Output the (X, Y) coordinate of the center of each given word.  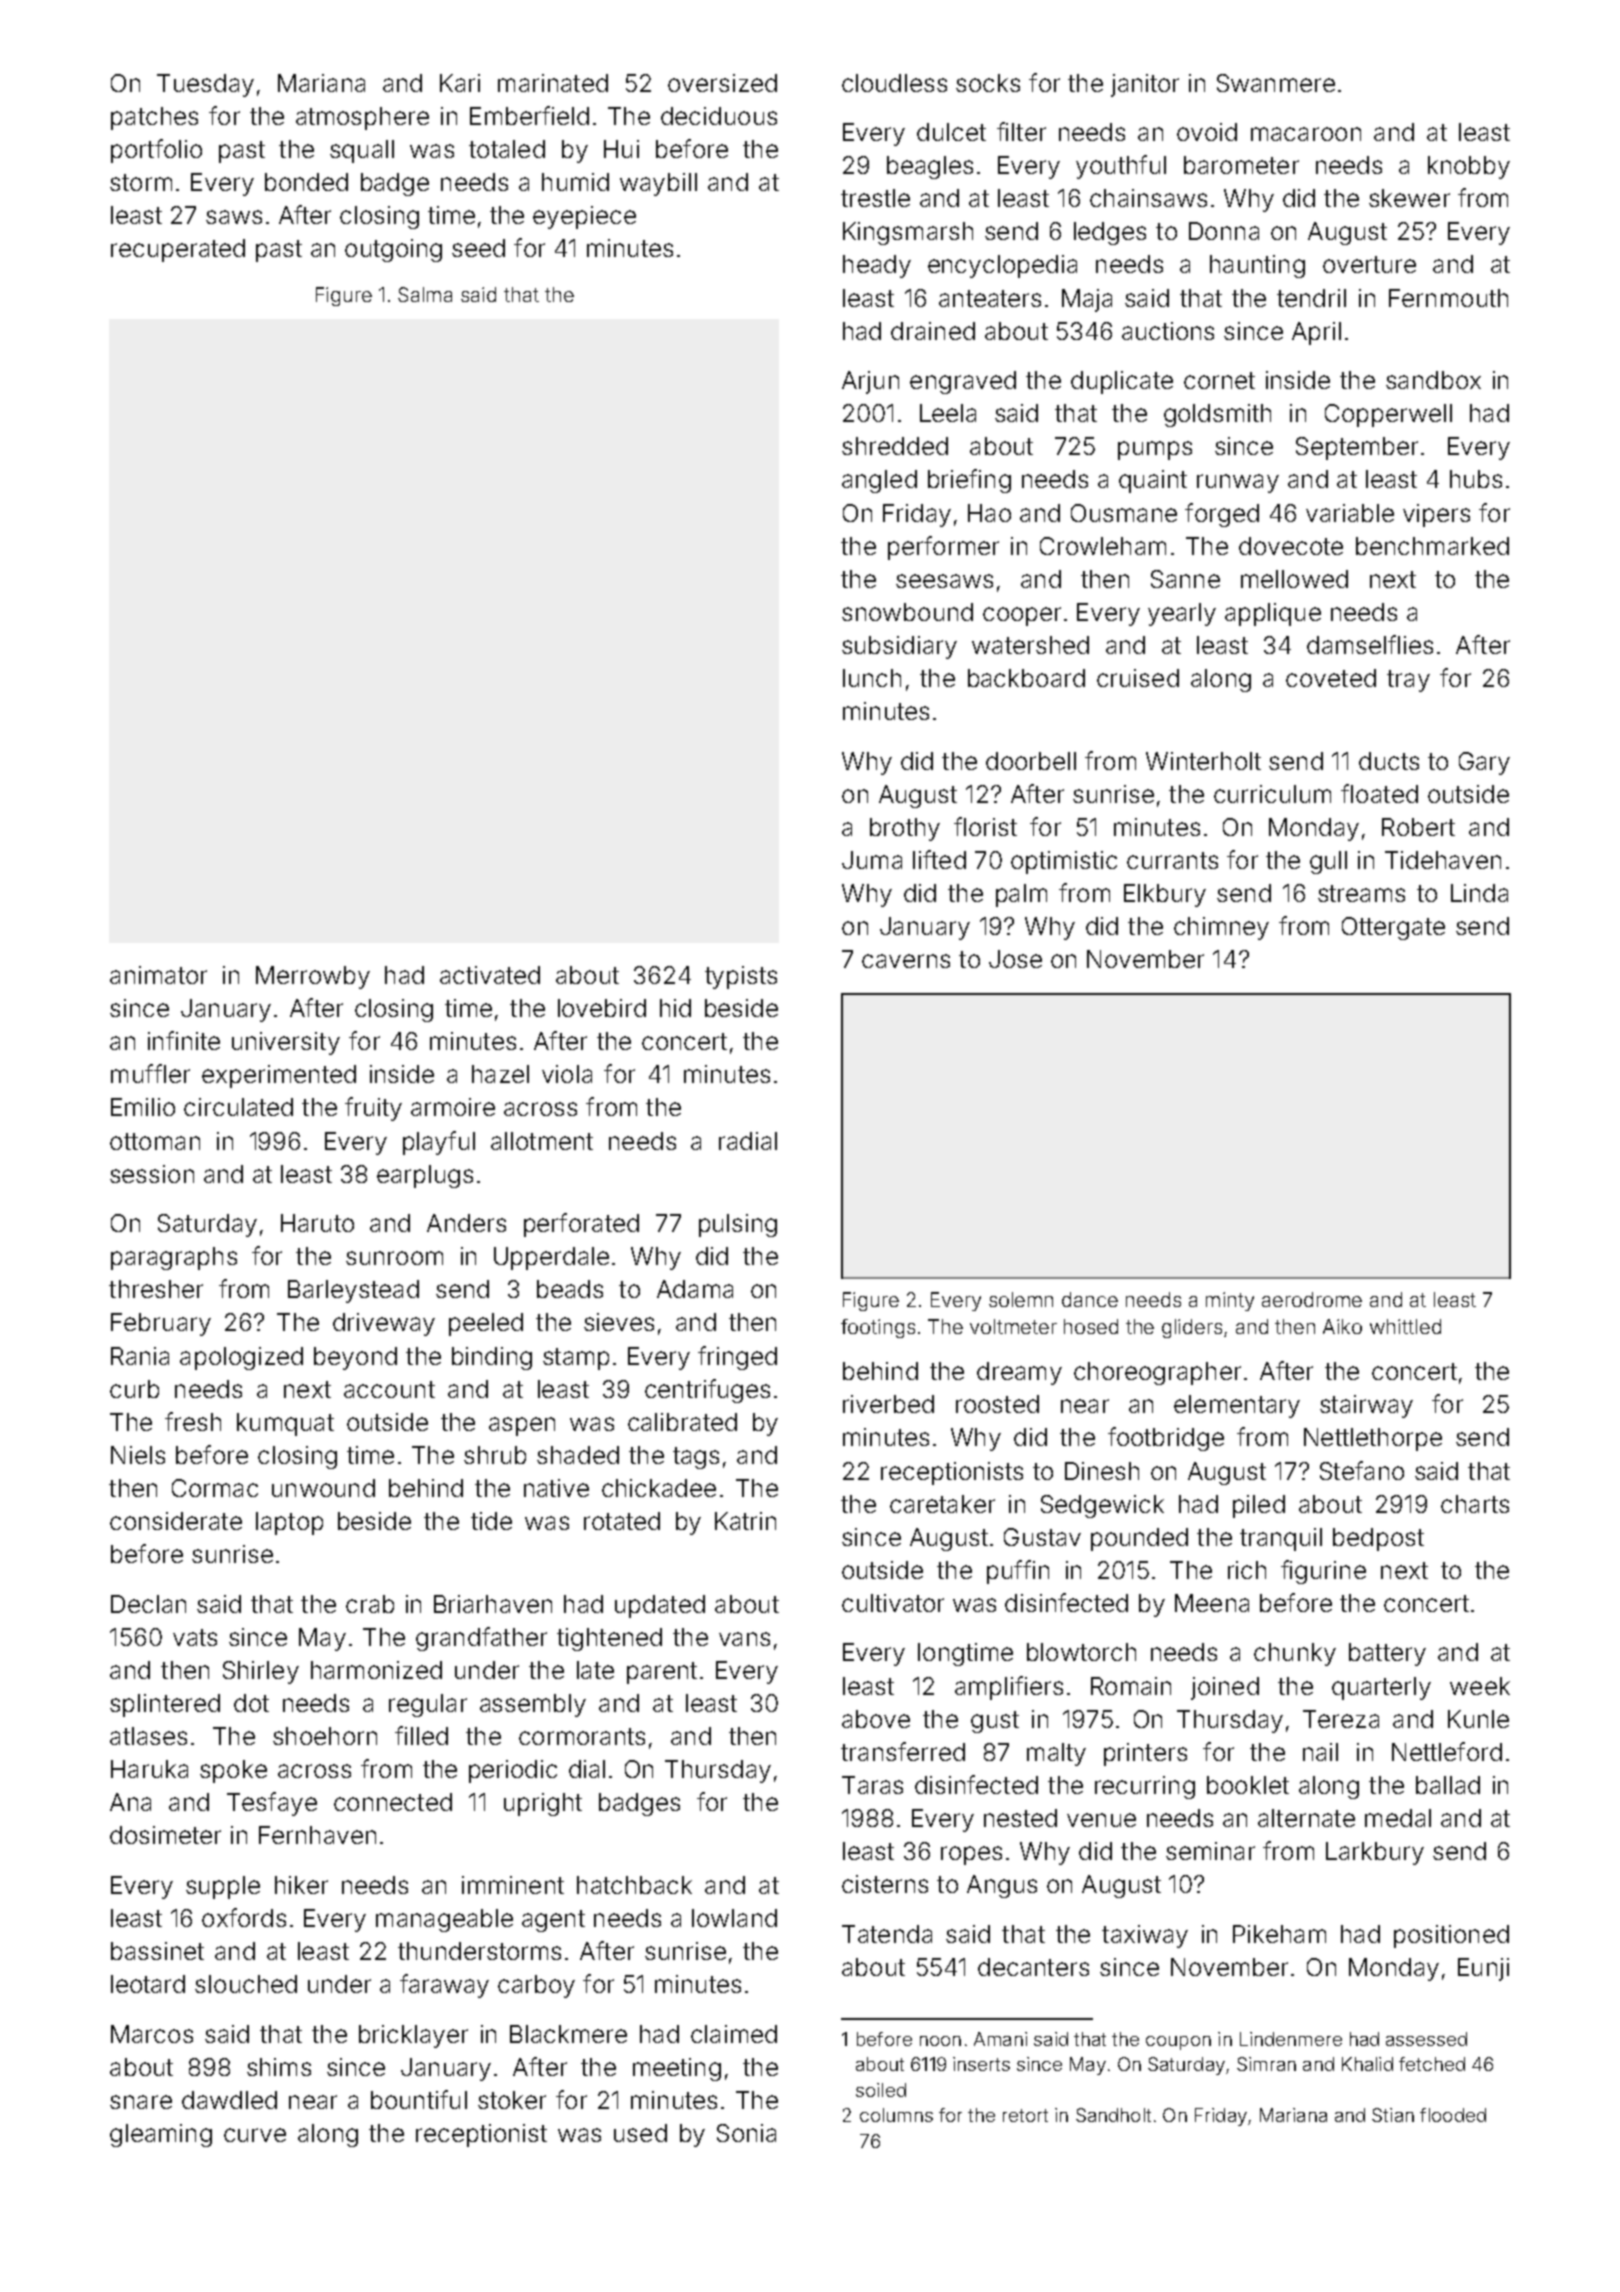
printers (1145, 1754)
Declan (148, 1604)
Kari (460, 83)
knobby (1469, 167)
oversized (722, 83)
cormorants (582, 1736)
